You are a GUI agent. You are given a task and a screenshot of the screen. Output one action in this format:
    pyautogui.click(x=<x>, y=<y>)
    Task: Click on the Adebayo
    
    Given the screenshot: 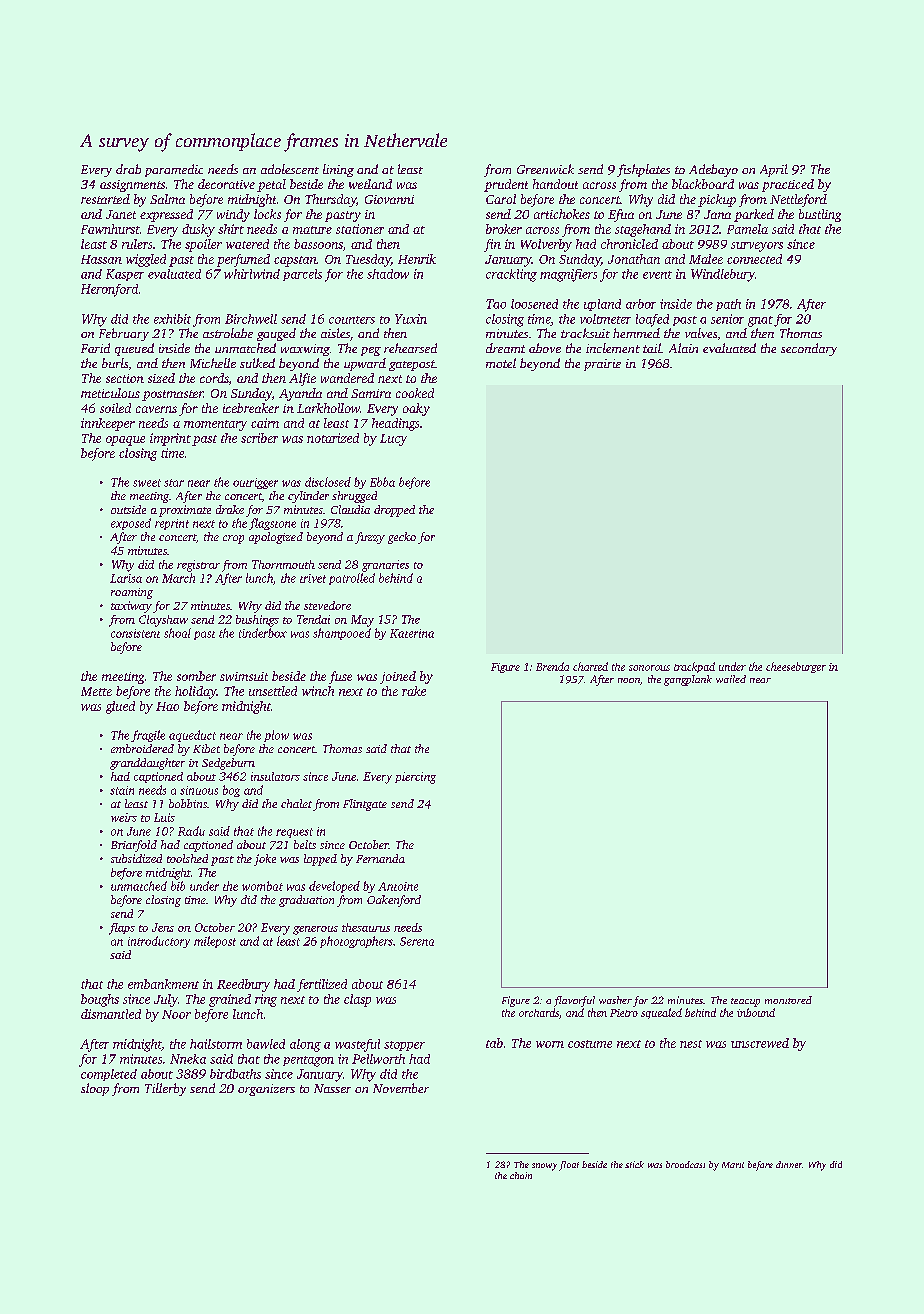 What is the action you would take?
    pyautogui.click(x=713, y=170)
